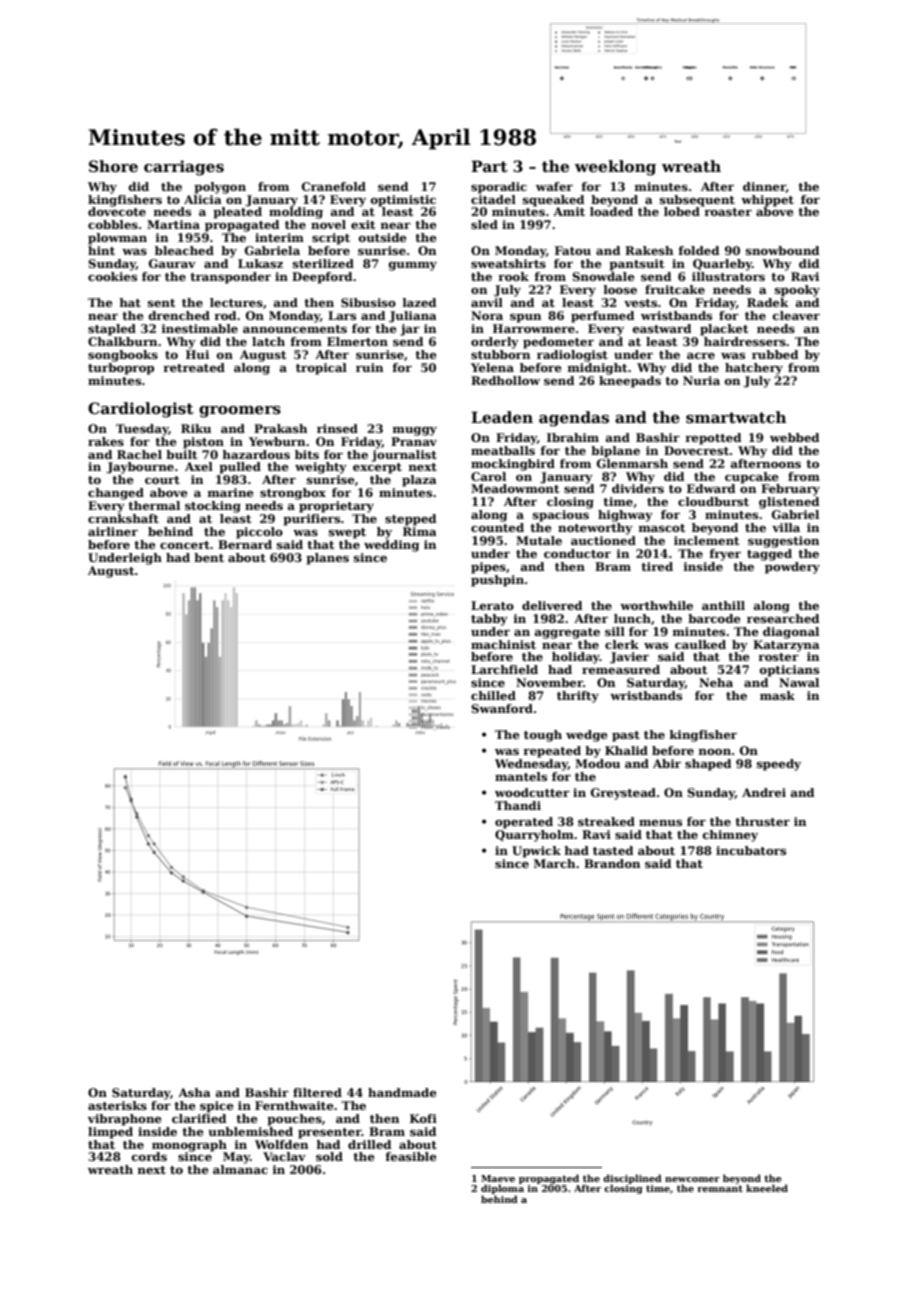 This page has height=1316, width=908. Describe the element at coordinates (632, 463) in the page. I see `Glenmarsh` at that location.
